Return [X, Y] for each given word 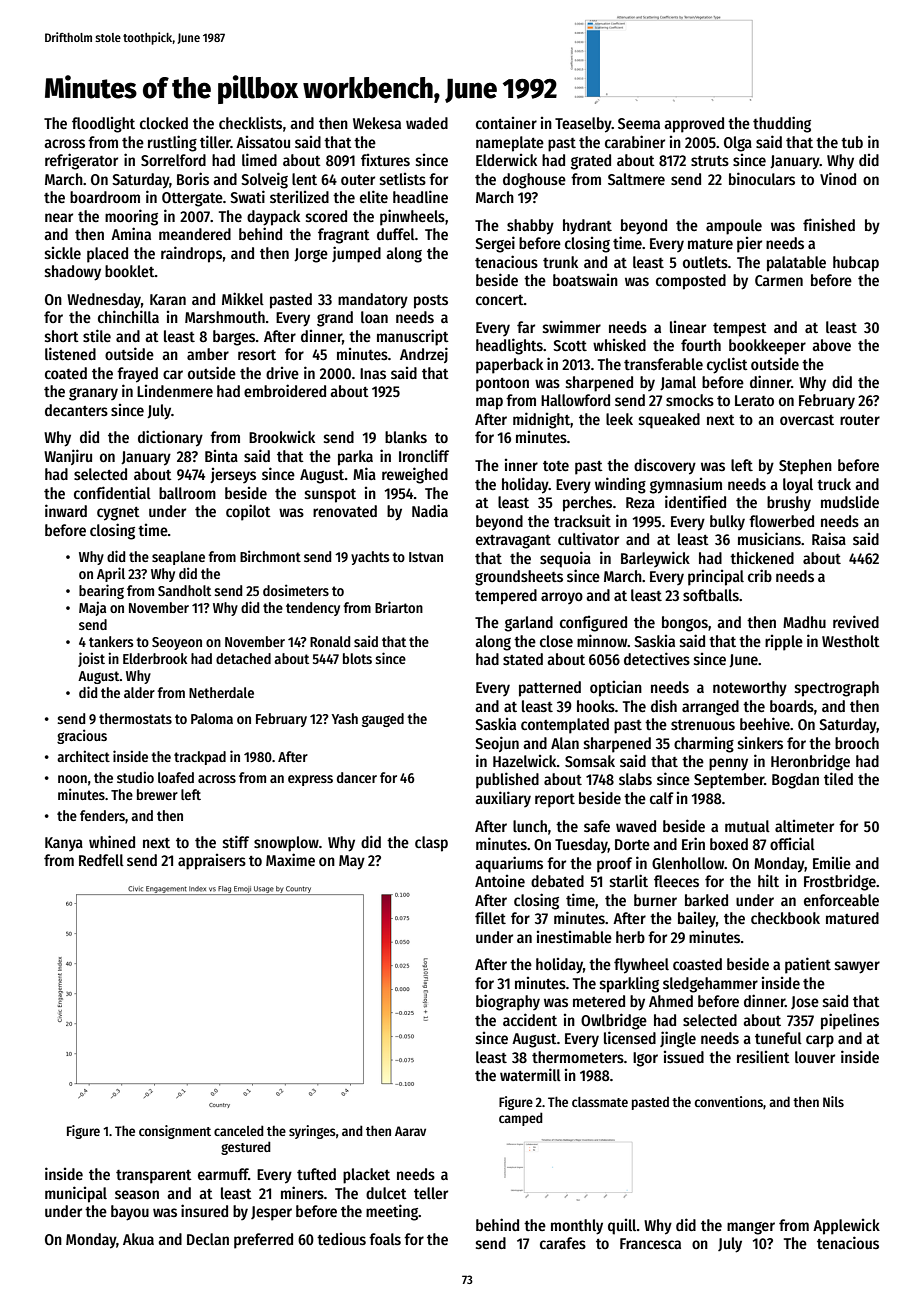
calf [662, 798]
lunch [530, 826]
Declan [208, 1239]
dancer [357, 777]
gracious [82, 736]
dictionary [170, 438]
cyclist [727, 365]
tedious [341, 1239]
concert [500, 300]
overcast [807, 420]
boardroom [105, 197]
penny [728, 764]
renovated [345, 511]
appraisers [212, 862]
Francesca [650, 1243]
